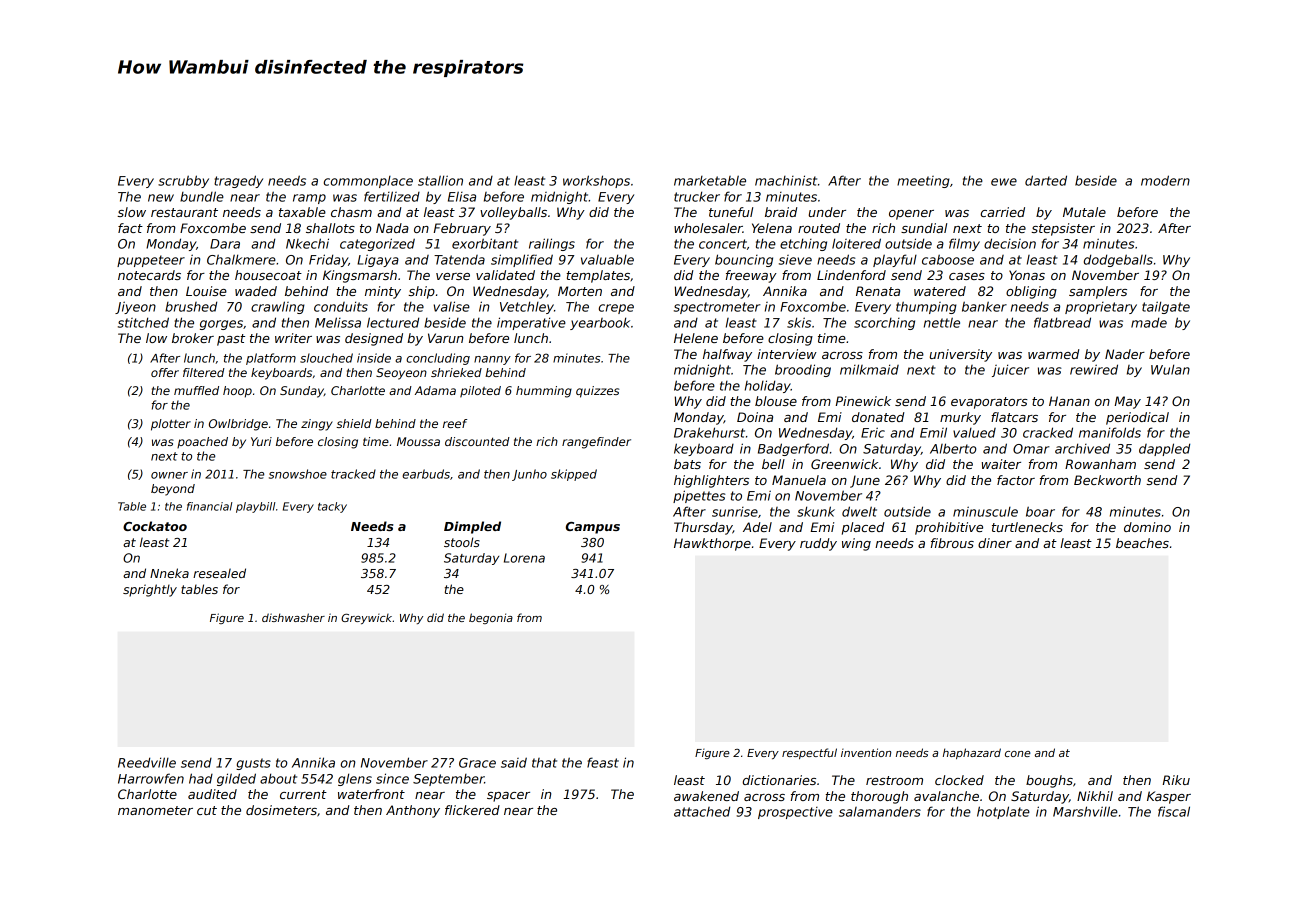  Describe the element at coordinates (171, 425) in the image. I see `plotter` at that location.
